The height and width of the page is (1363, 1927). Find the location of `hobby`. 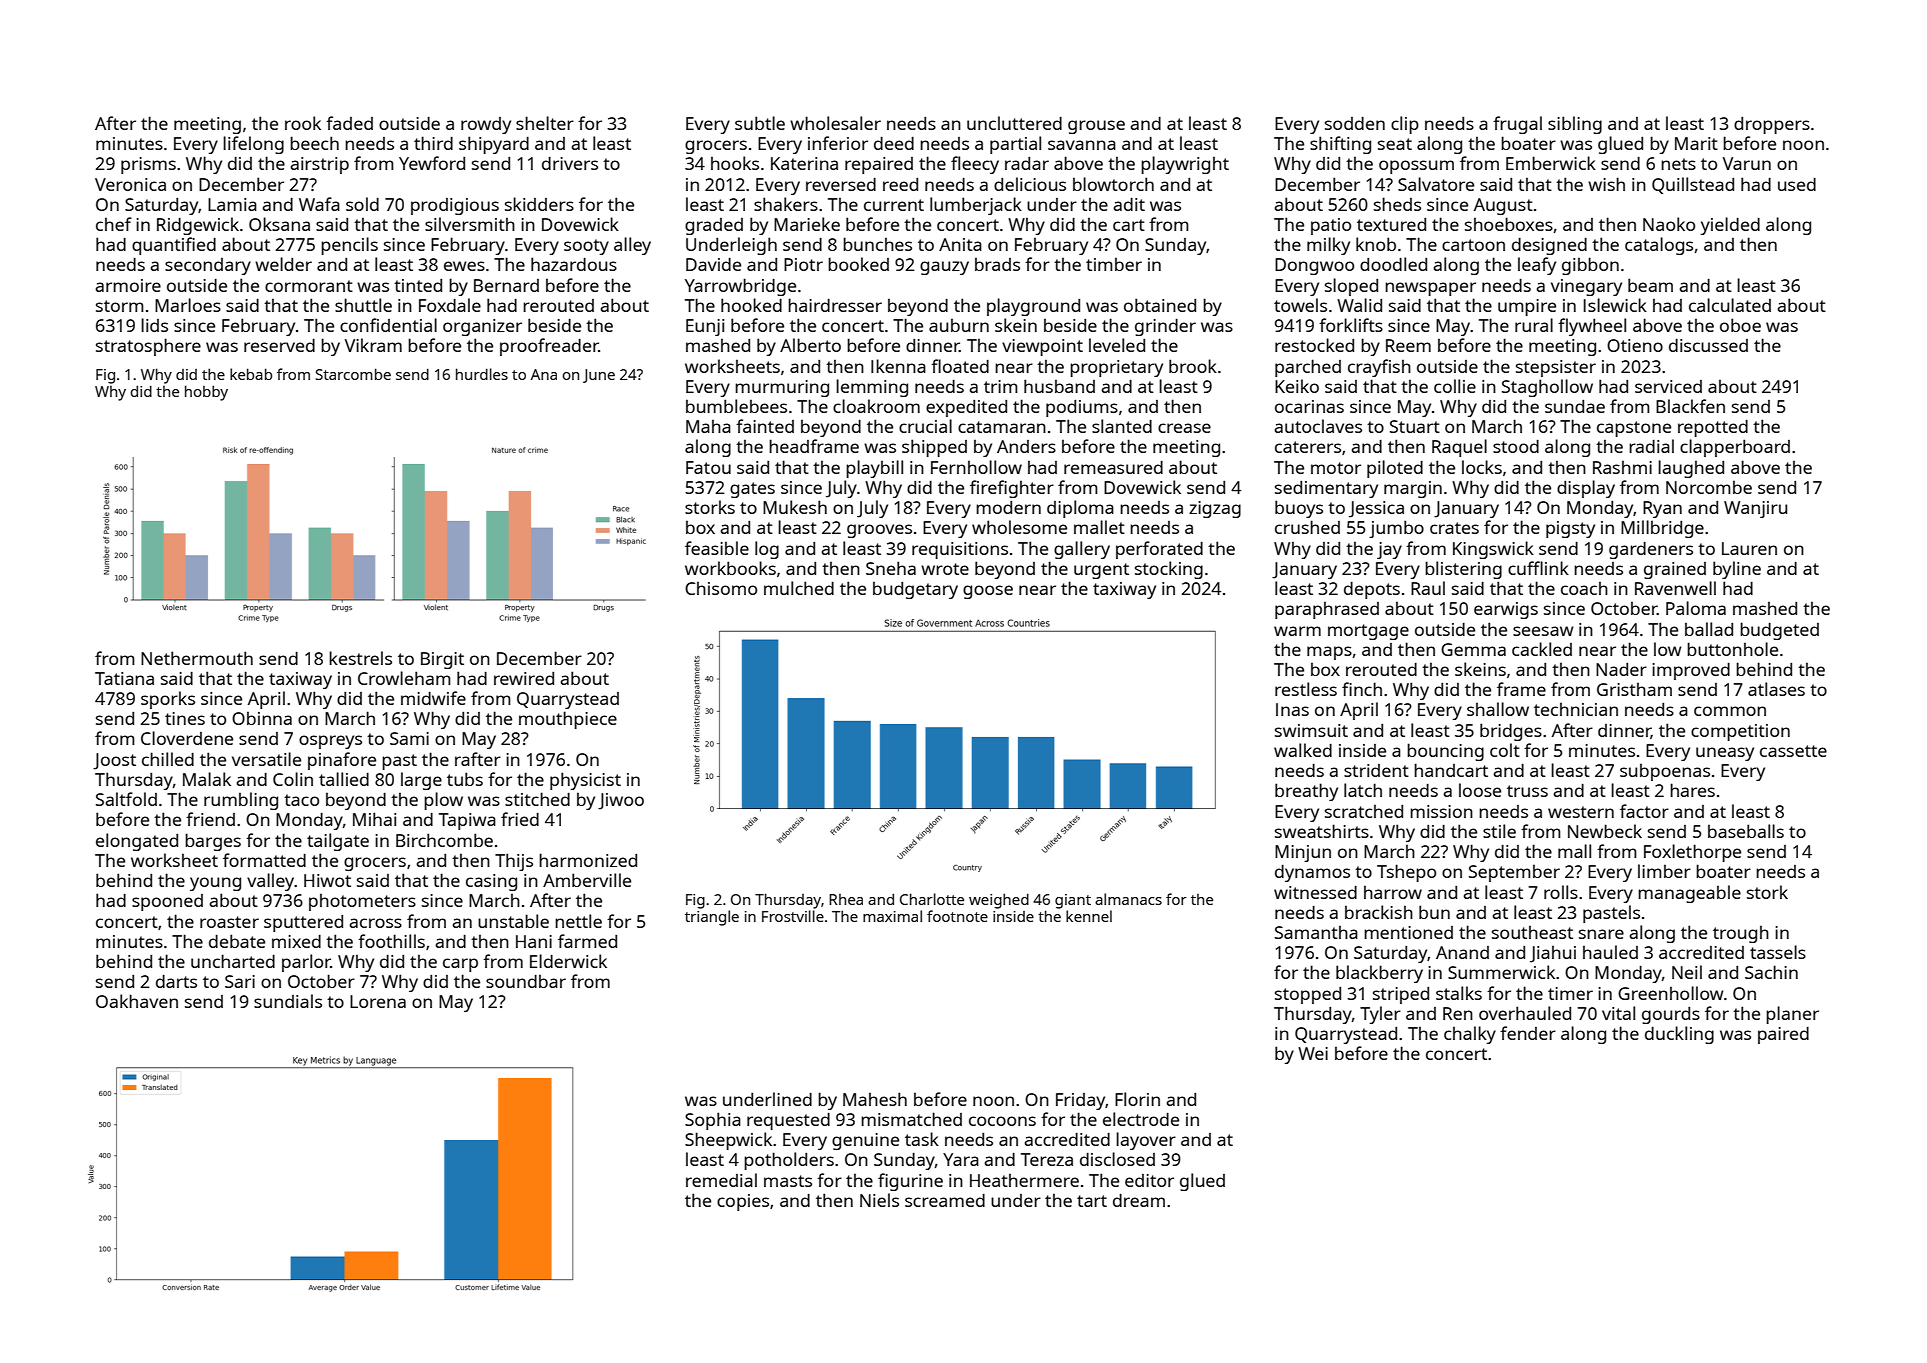

hobby is located at coordinates (206, 393).
